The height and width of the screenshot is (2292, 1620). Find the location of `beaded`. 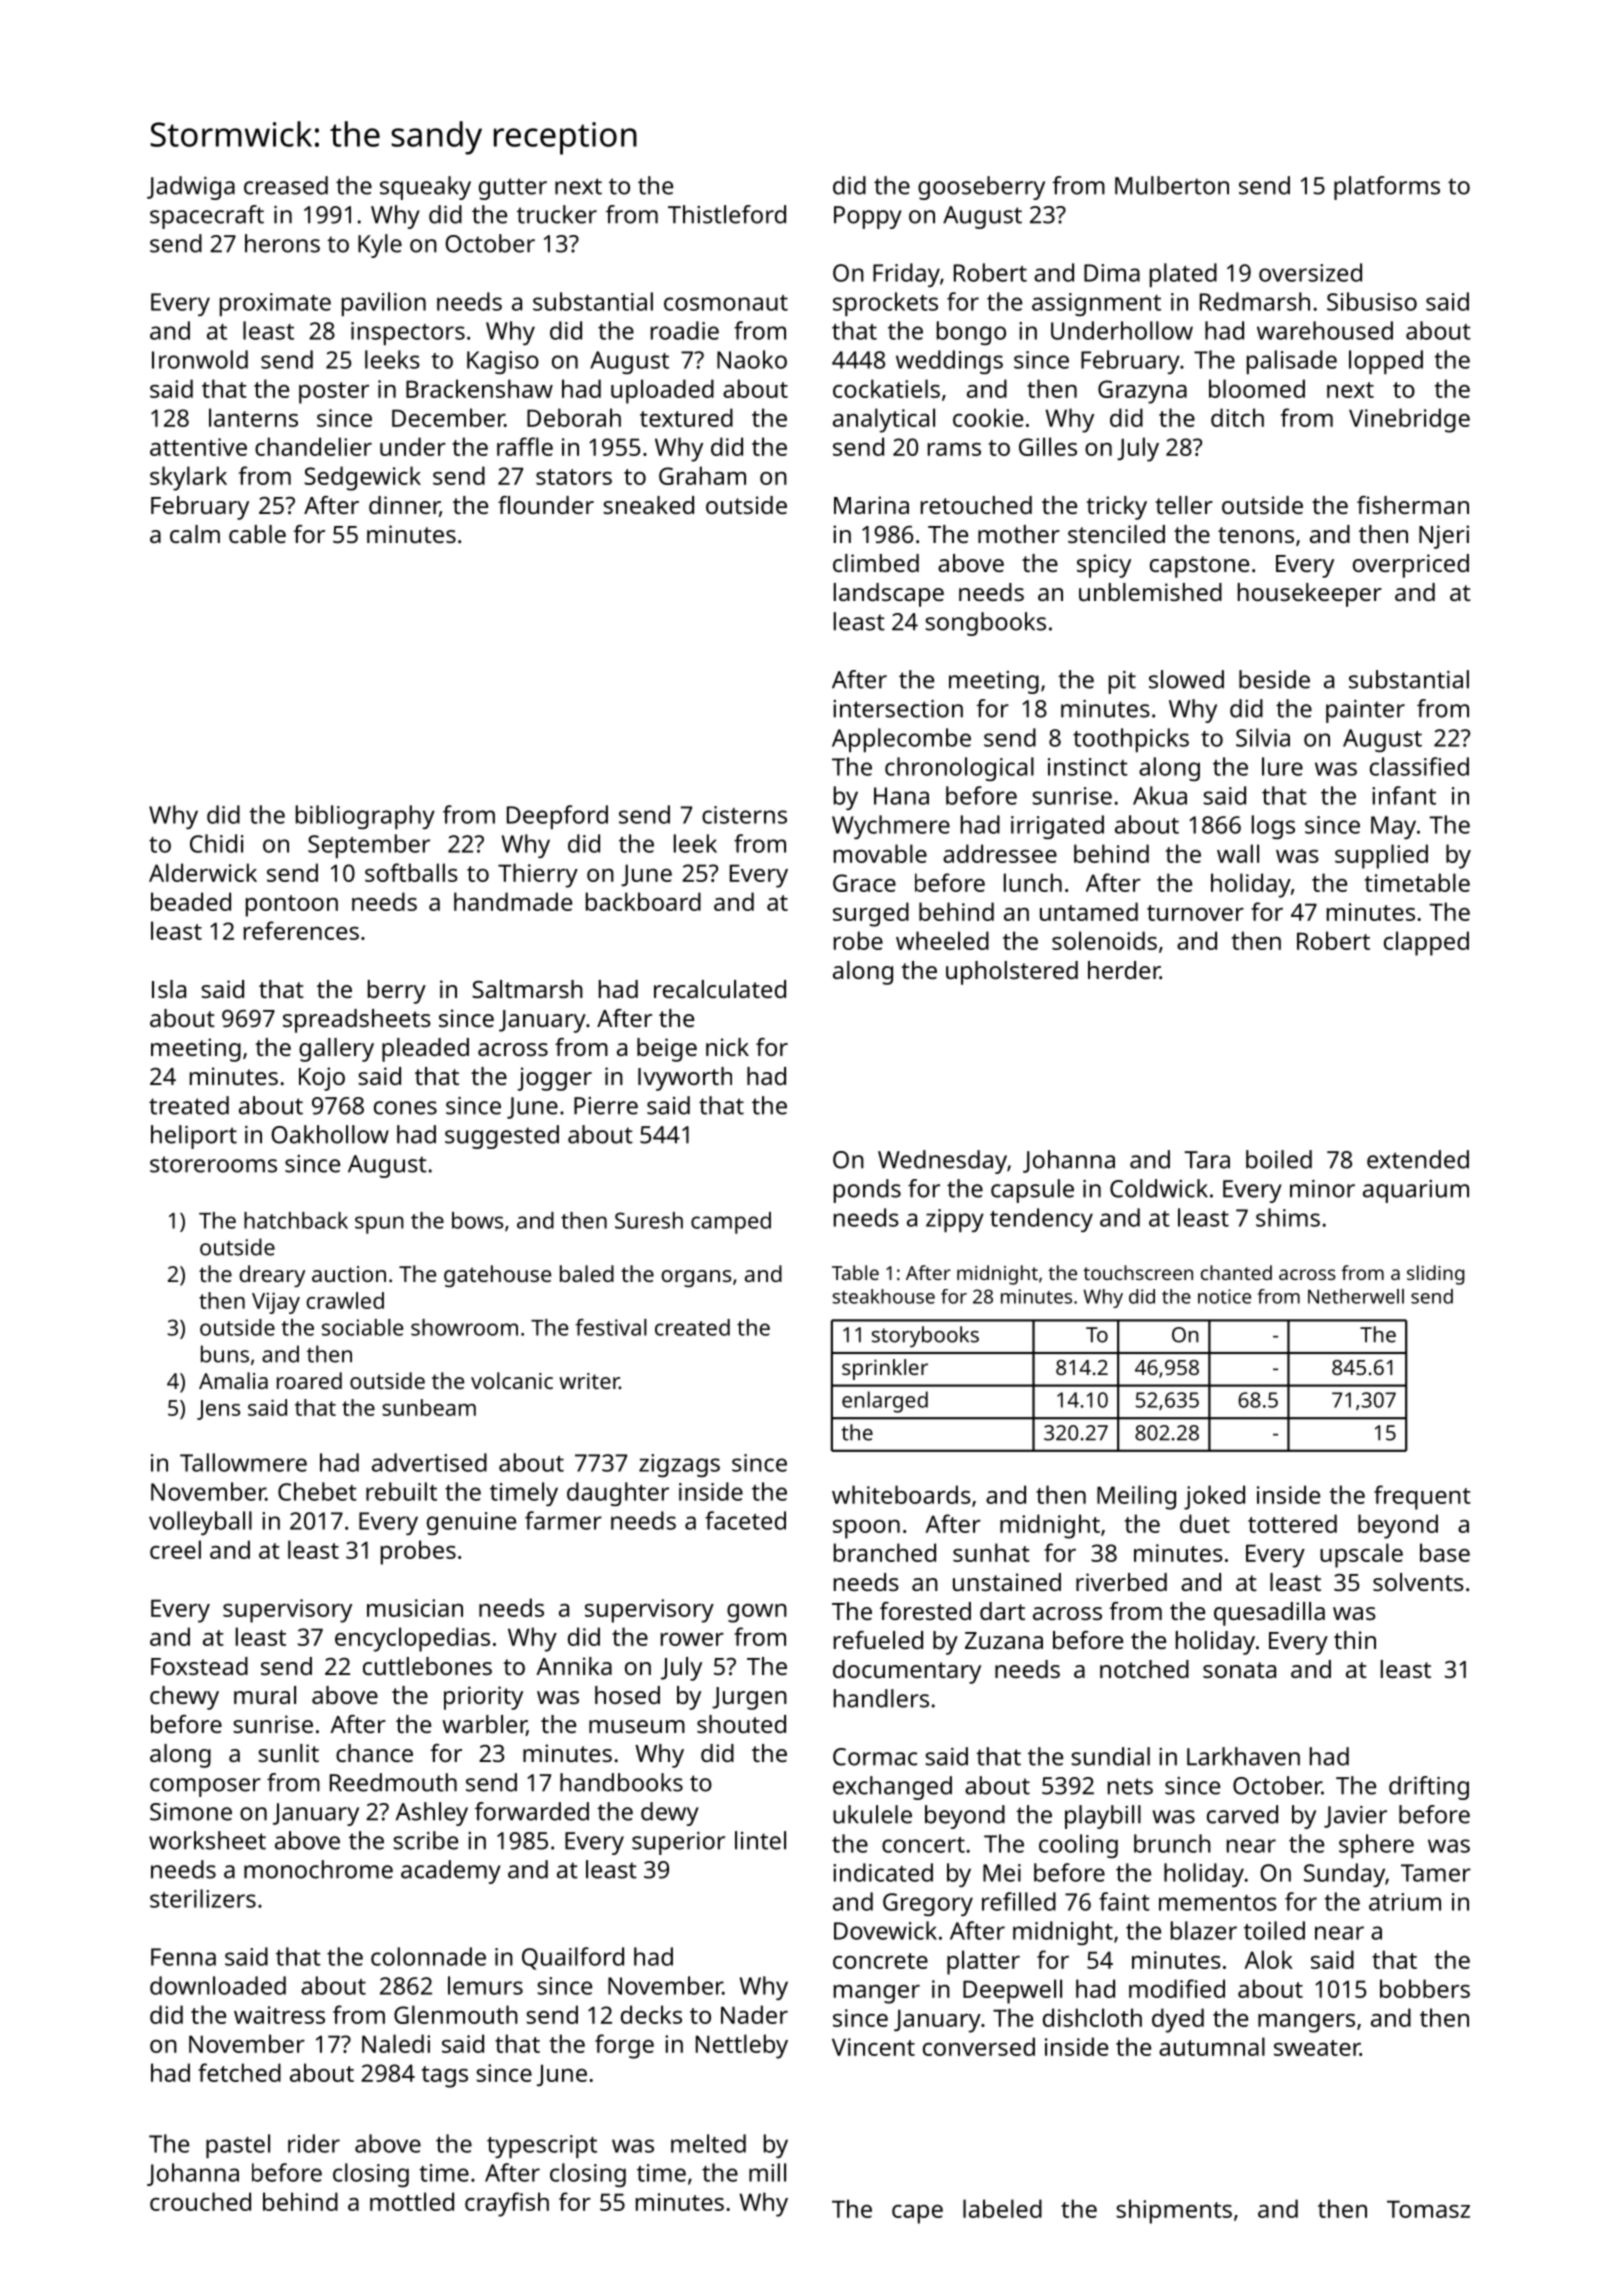

beaded is located at coordinates (191, 901).
